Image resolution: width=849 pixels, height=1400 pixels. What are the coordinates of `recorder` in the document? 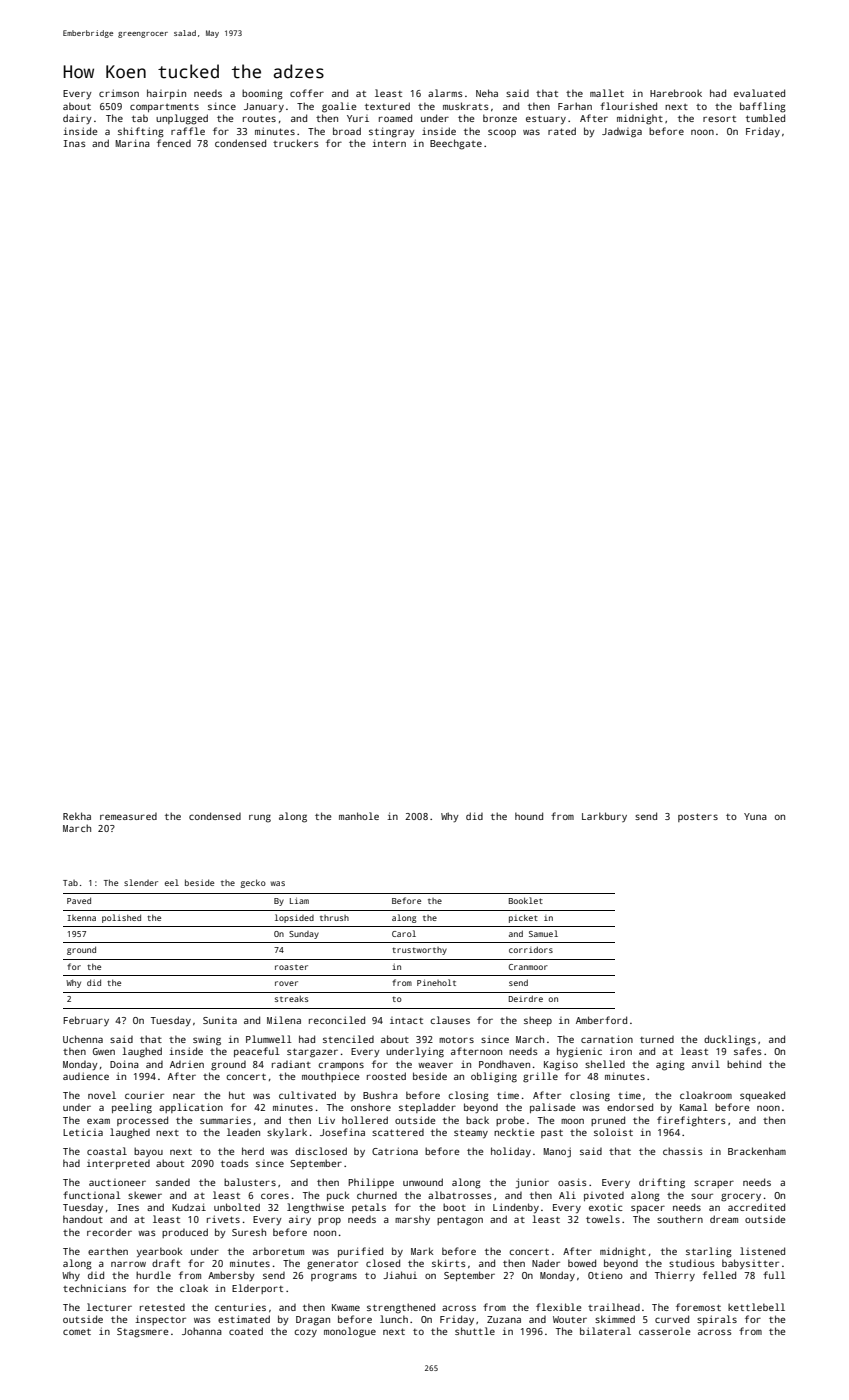 It's located at (109, 1232).
